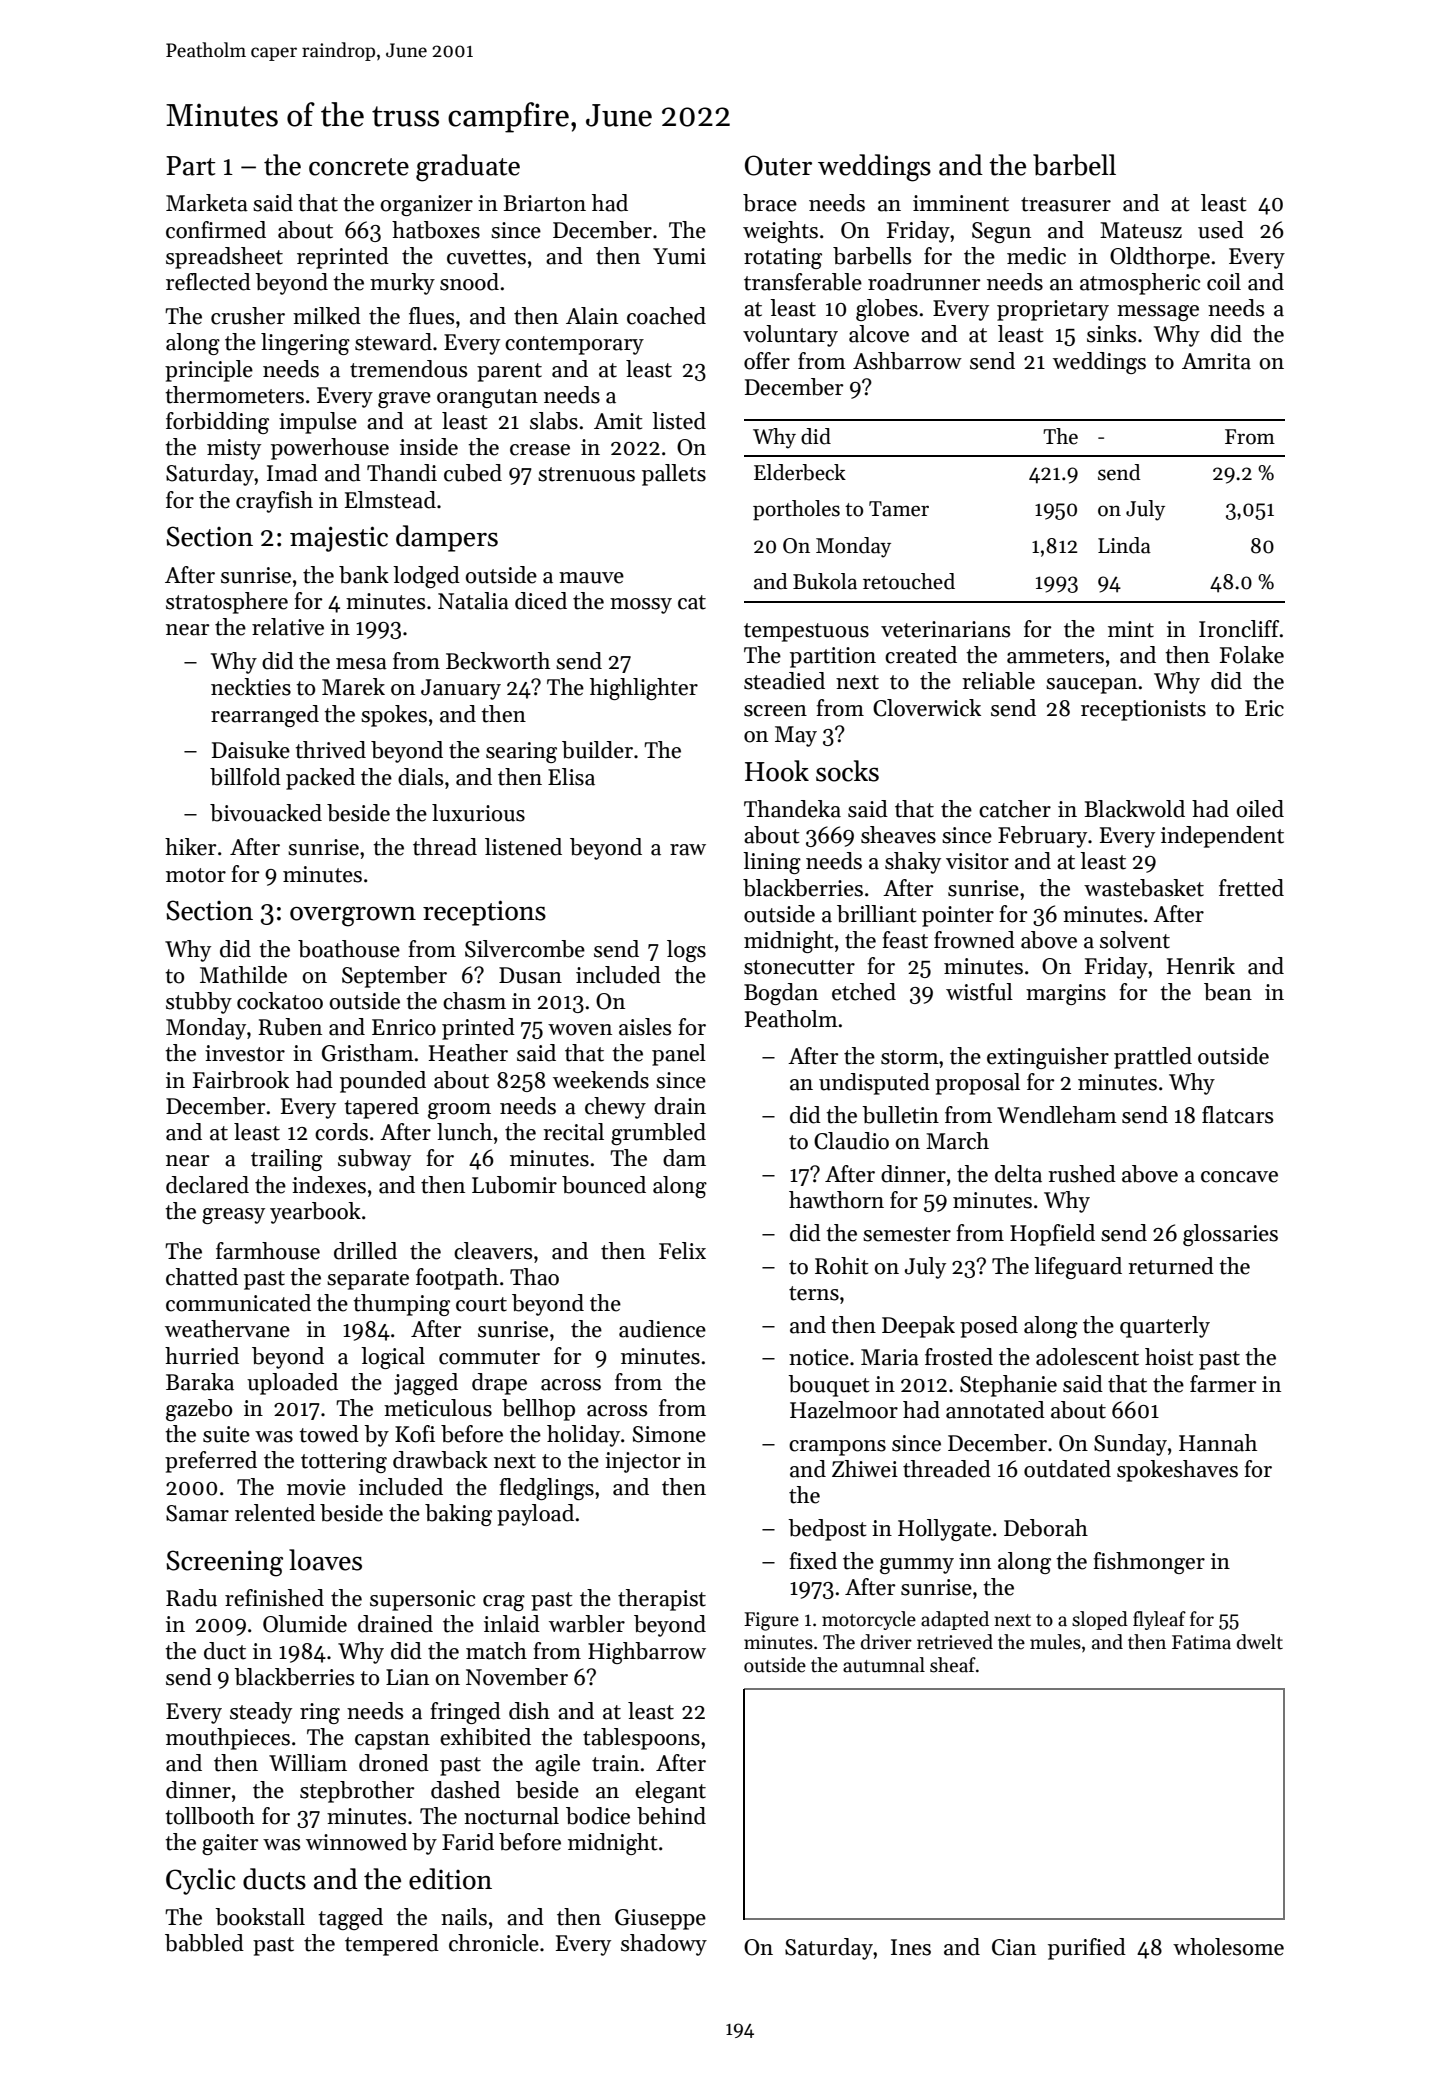  What do you see at coordinates (227, 603) in the document?
I see `stratosphere` at bounding box center [227, 603].
